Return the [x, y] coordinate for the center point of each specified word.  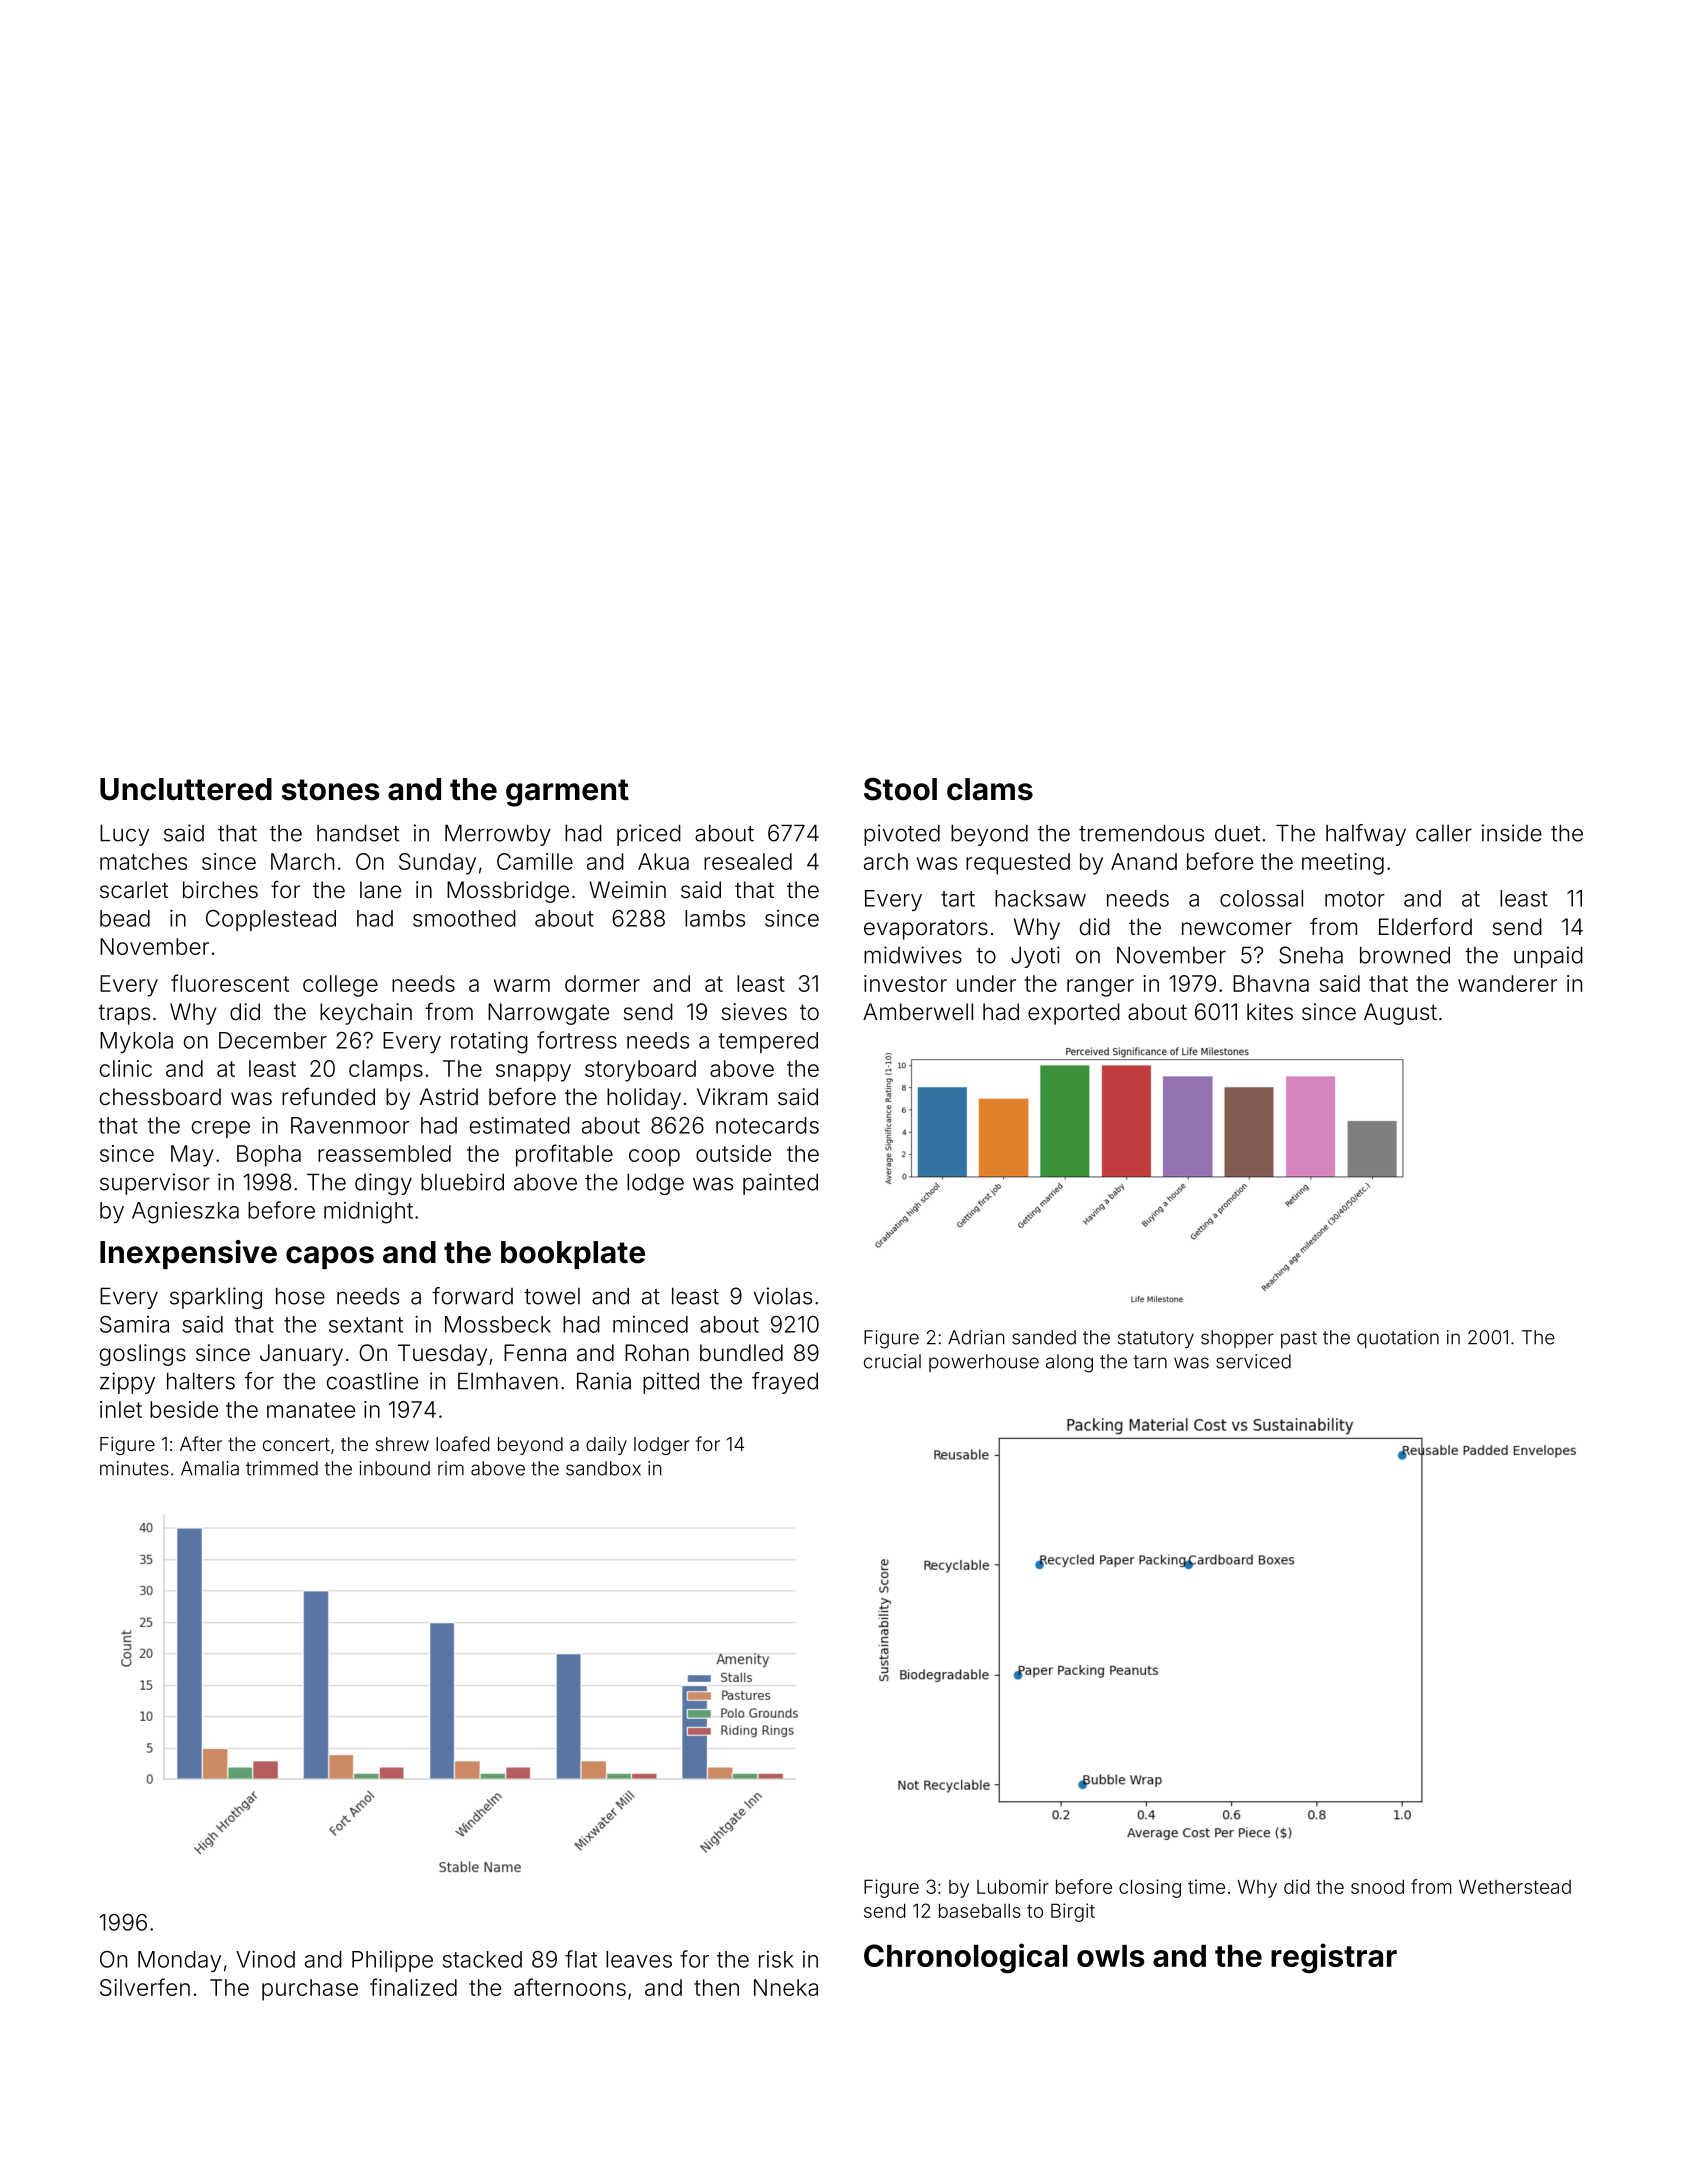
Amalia [210, 1468]
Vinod [265, 1959]
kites [1270, 1012]
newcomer [1237, 929]
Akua [663, 861]
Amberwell [918, 1012]
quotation [1398, 1339]
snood [1377, 1886]
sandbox [603, 1468]
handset [358, 833]
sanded [1044, 1337]
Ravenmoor [350, 1125]
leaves [639, 1959]
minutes [134, 1468]
